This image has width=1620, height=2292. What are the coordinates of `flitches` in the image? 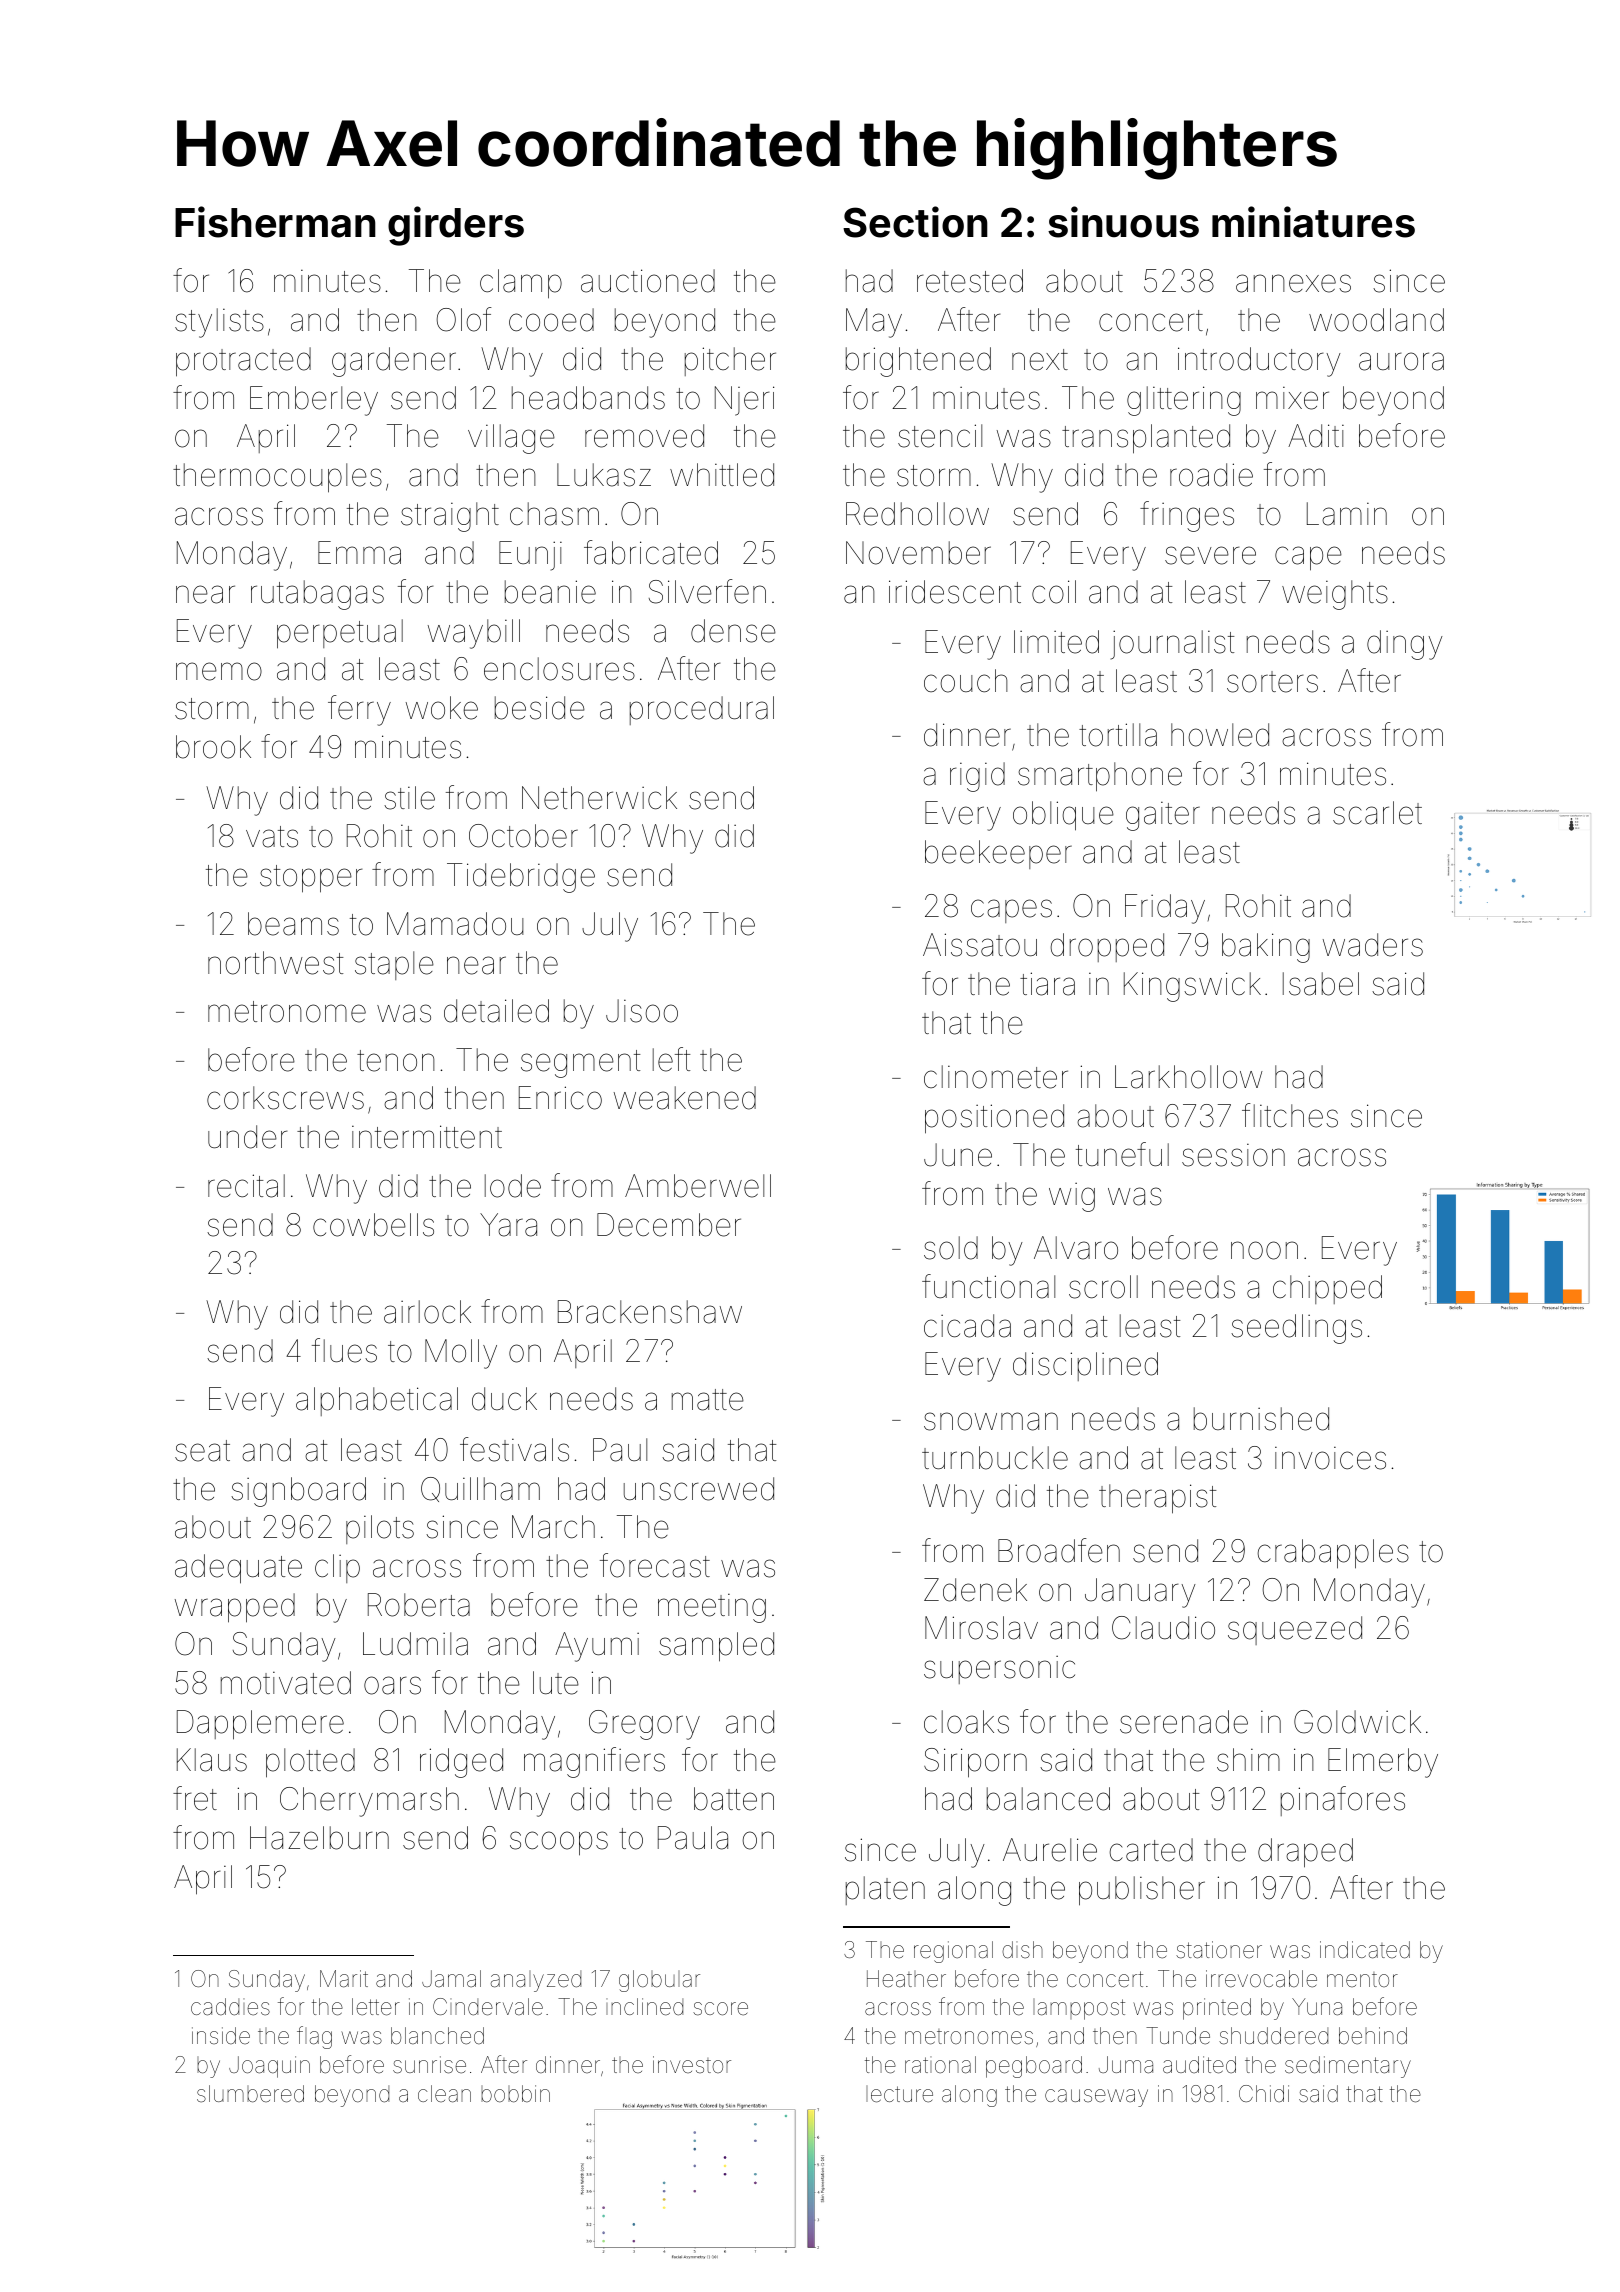 It's located at (1290, 1115).
